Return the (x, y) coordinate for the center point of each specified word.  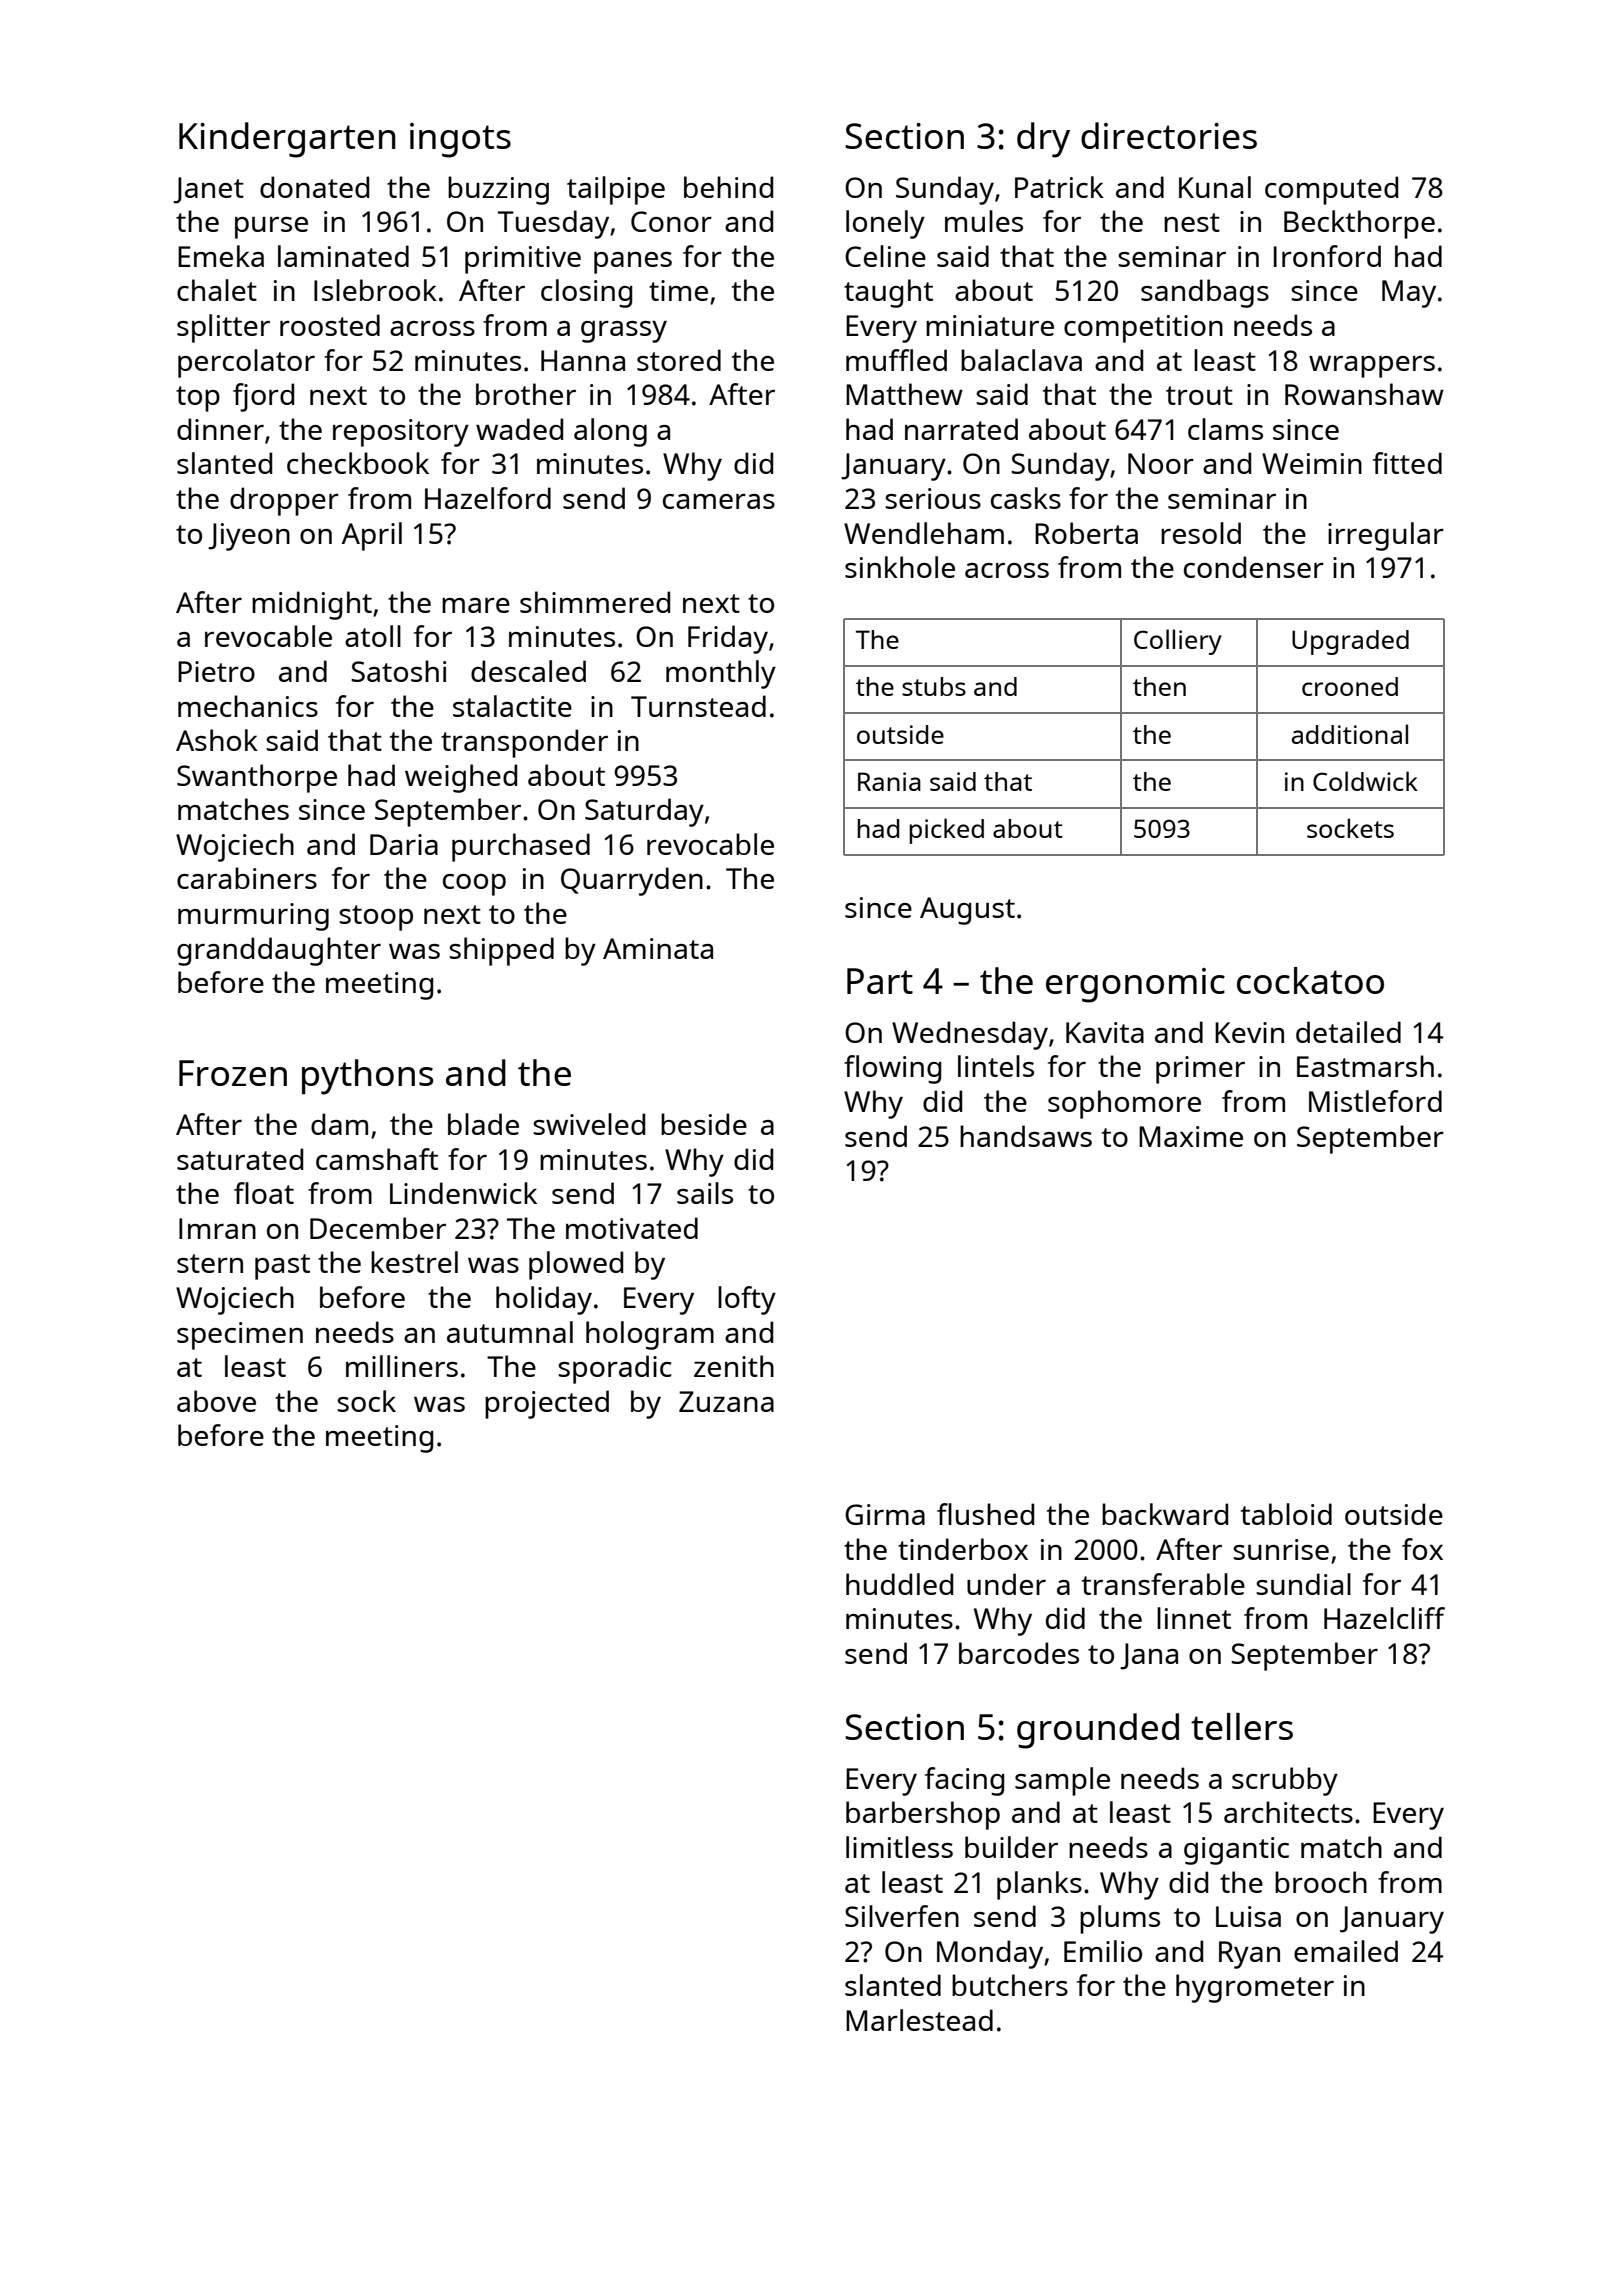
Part (880, 981)
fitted (1407, 463)
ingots (460, 140)
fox (1422, 1549)
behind (728, 187)
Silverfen (902, 1916)
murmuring (253, 917)
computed (1331, 190)
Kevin (1249, 1032)
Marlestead (919, 2020)
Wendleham (924, 533)
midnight (312, 605)
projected (547, 1404)
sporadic (615, 1369)
